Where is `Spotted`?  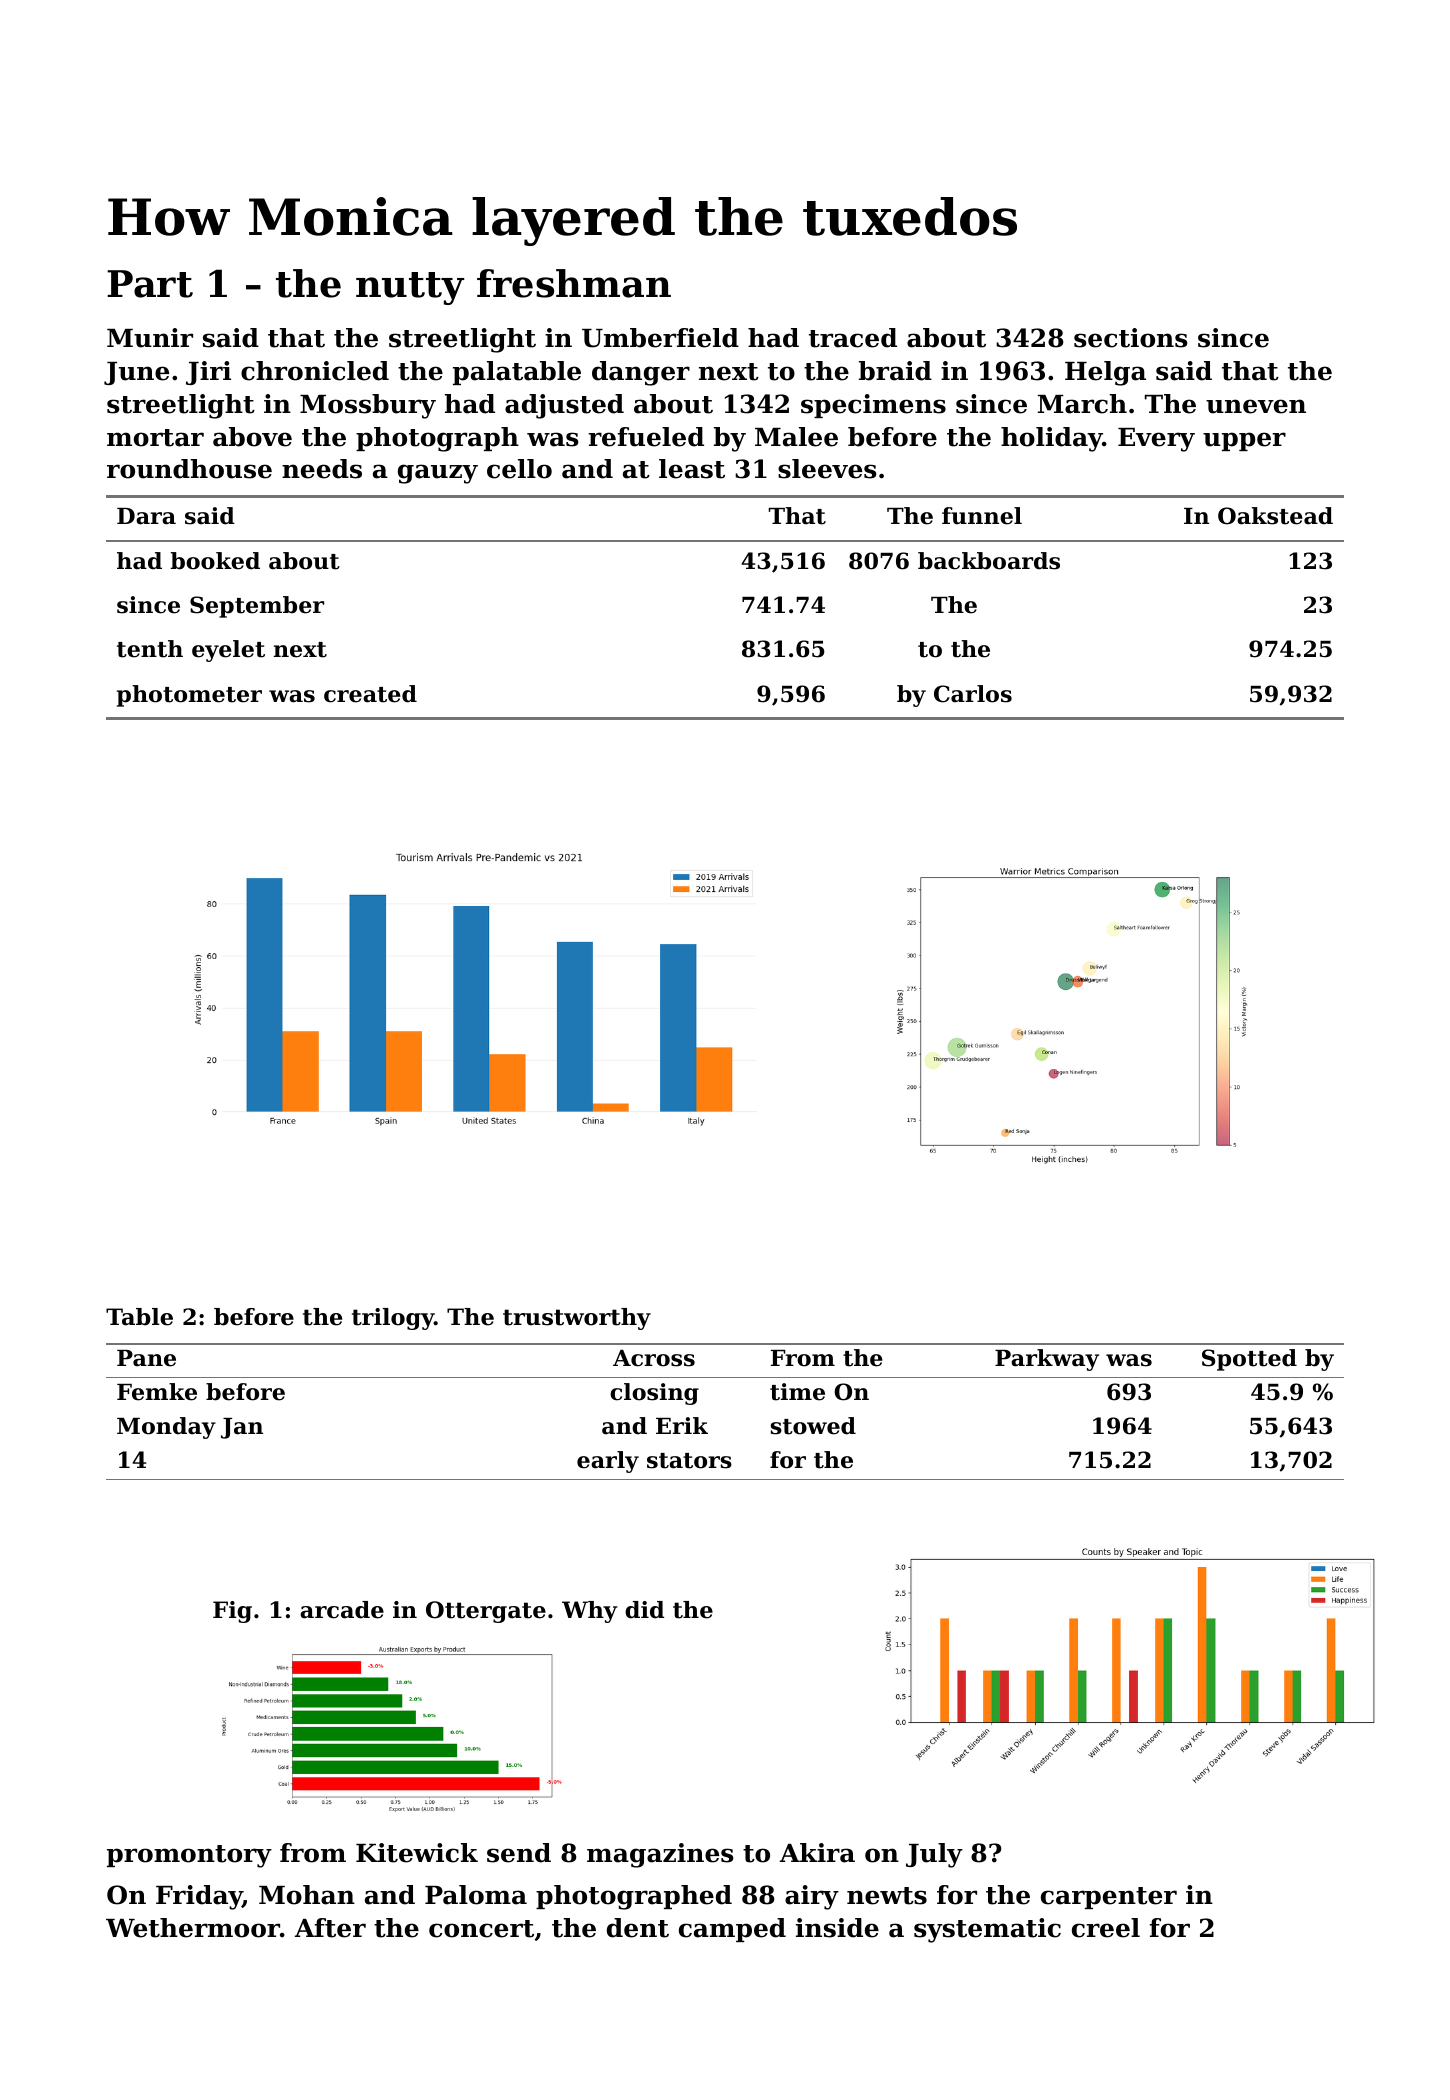
Spotted is located at coordinates (1249, 1360).
